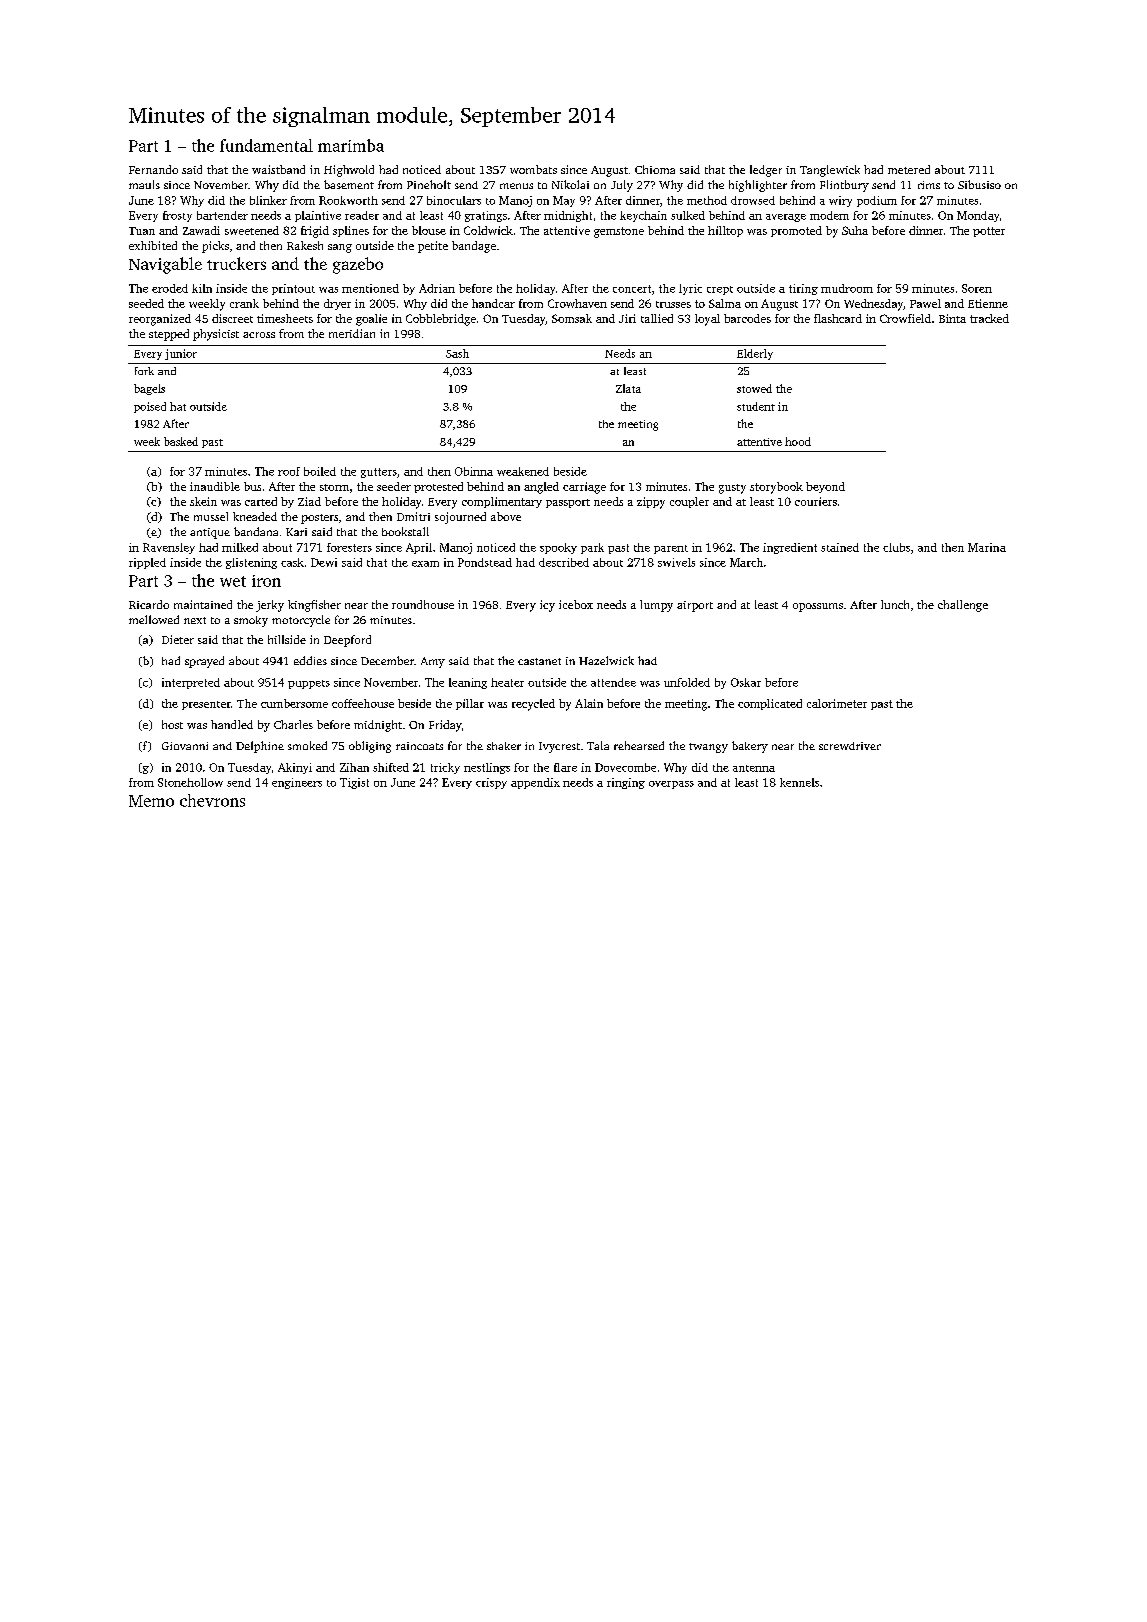 Image resolution: width=1147 pixels, height=1622 pixels. I want to click on stepped, so click(169, 335).
